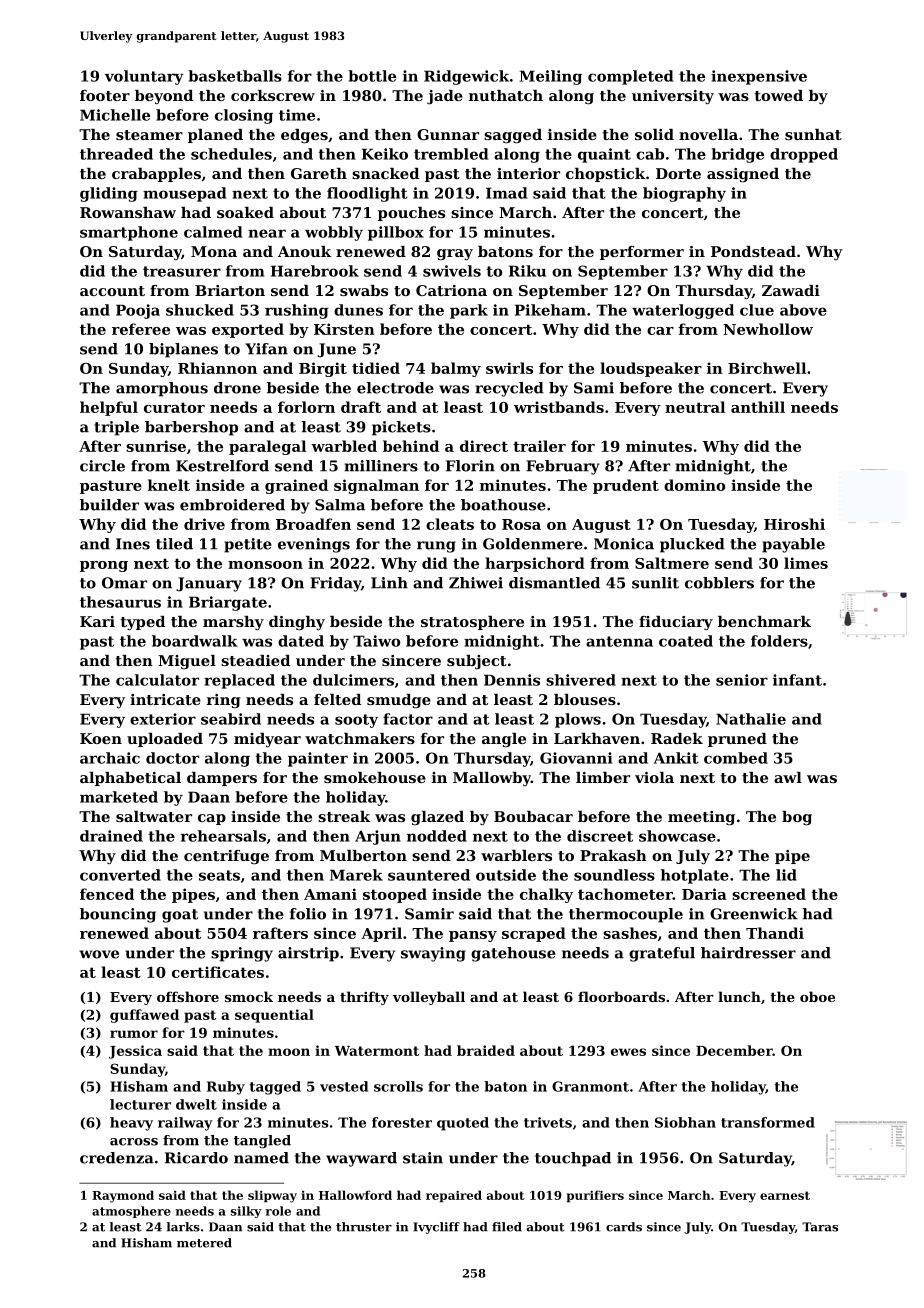  Describe the element at coordinates (131, 1212) in the screenshot. I see `atmosphere` at that location.
